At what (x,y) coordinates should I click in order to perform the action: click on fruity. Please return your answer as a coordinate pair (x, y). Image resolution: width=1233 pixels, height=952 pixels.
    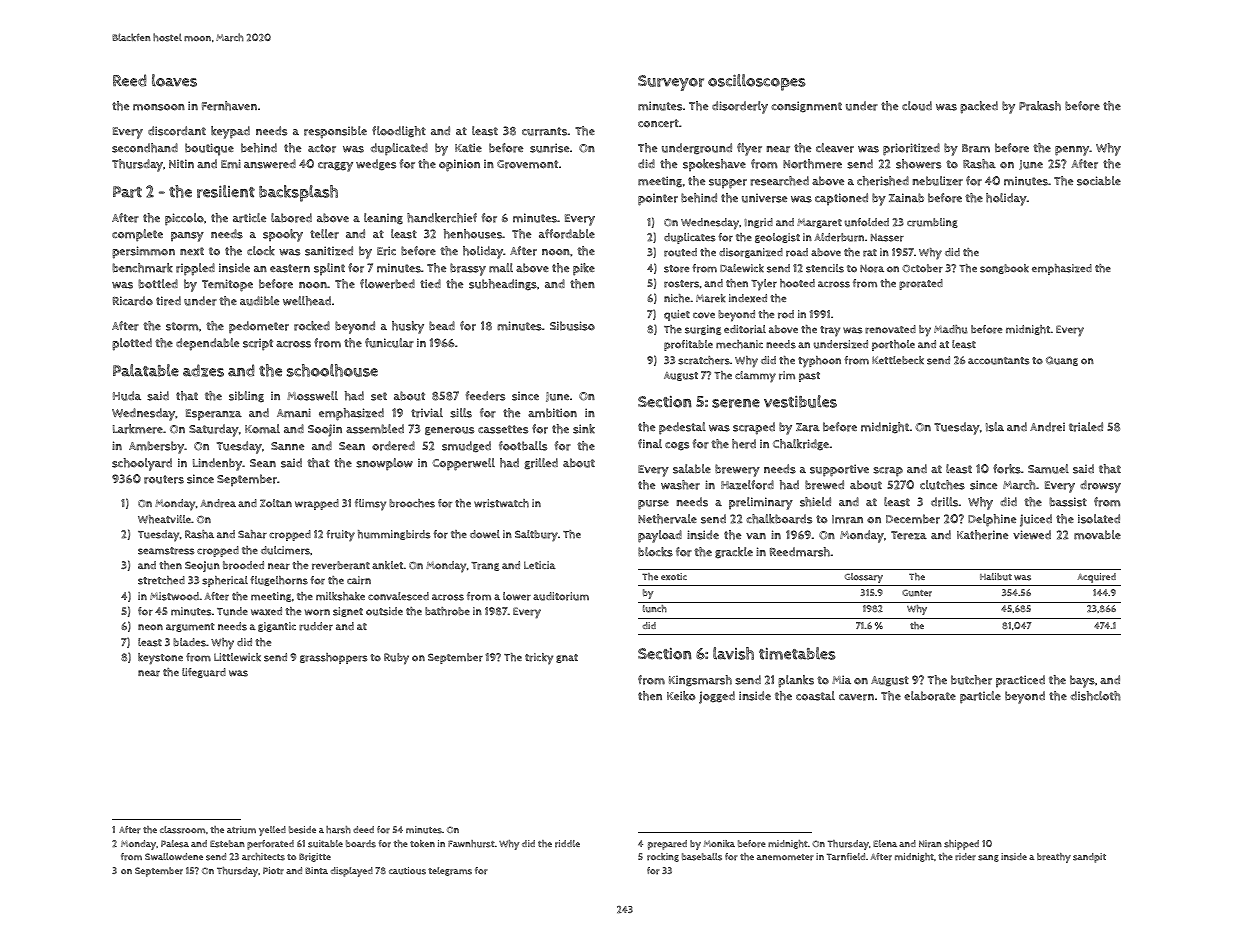
    Looking at the image, I should click on (340, 536).
